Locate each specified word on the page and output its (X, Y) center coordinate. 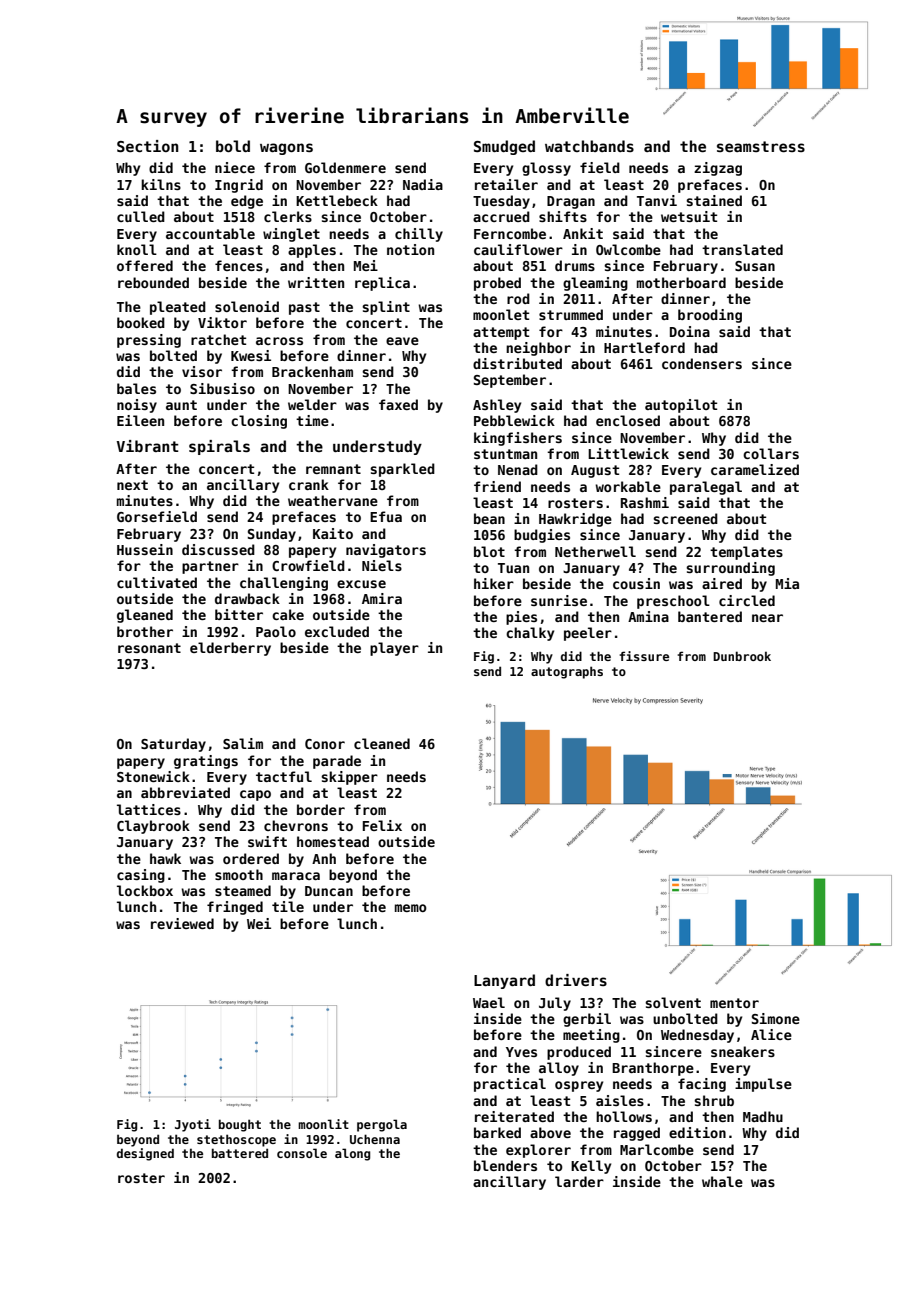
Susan (755, 266)
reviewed (182, 923)
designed (145, 1154)
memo (411, 908)
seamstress (761, 146)
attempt (501, 333)
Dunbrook (742, 656)
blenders (505, 1165)
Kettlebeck (337, 200)
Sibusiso (222, 388)
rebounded (153, 282)
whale (722, 1181)
